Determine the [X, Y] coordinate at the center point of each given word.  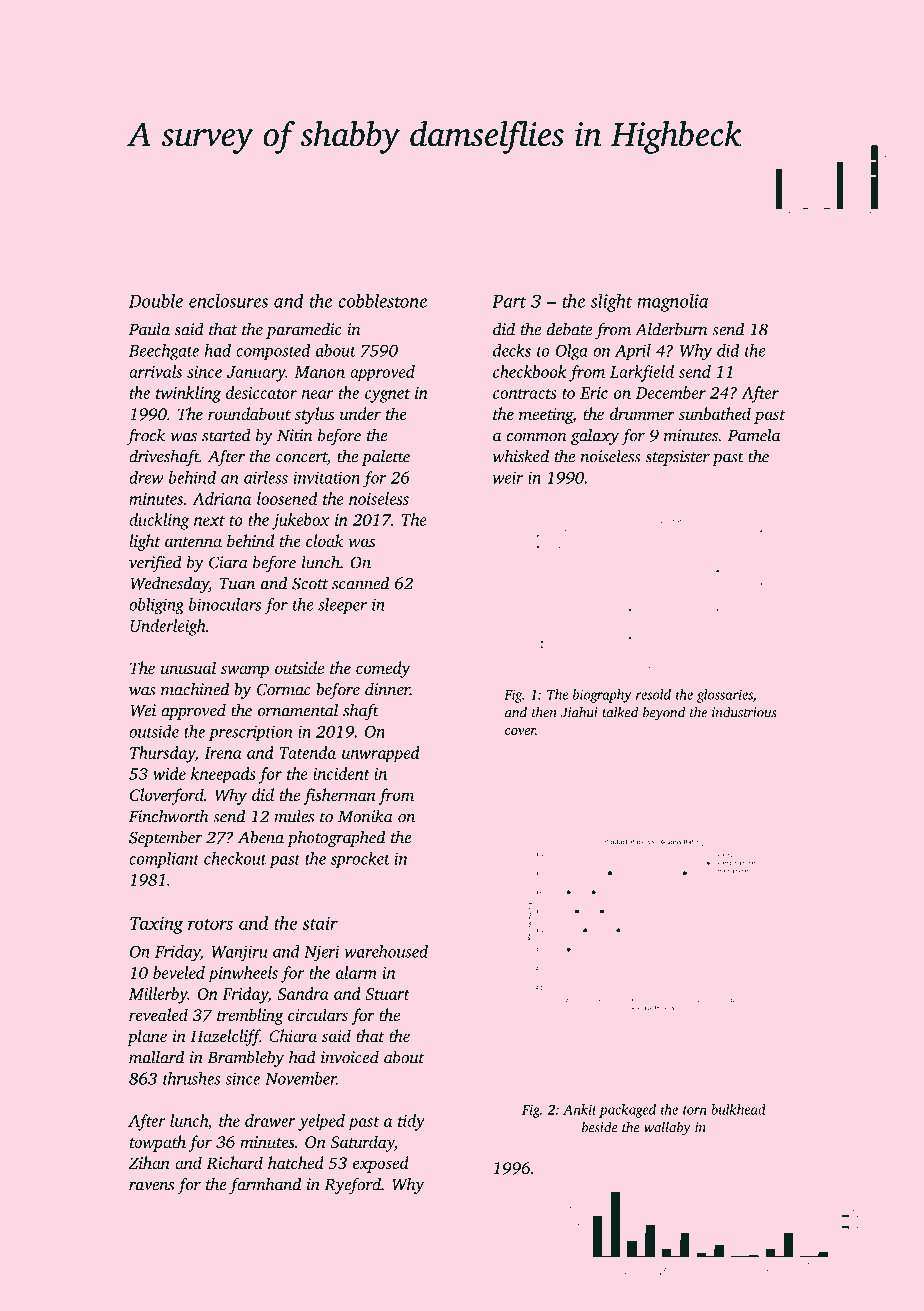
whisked [520, 456]
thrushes [192, 1078]
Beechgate [164, 352]
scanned [360, 583]
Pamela [754, 435]
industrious [744, 712]
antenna [193, 542]
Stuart [387, 994]
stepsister [678, 458]
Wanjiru [239, 953]
